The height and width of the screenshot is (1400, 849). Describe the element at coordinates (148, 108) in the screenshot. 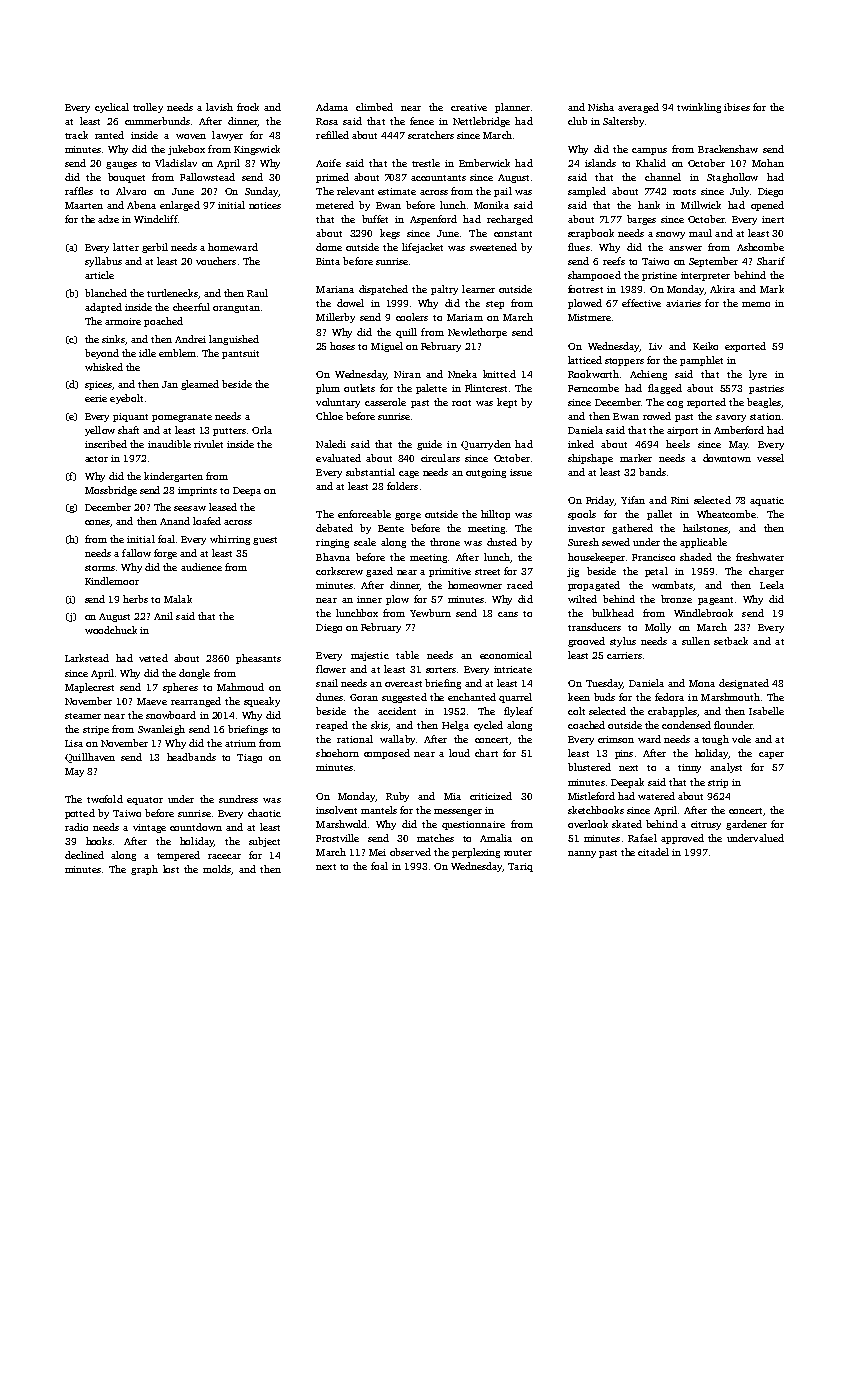

I see `trolley` at that location.
